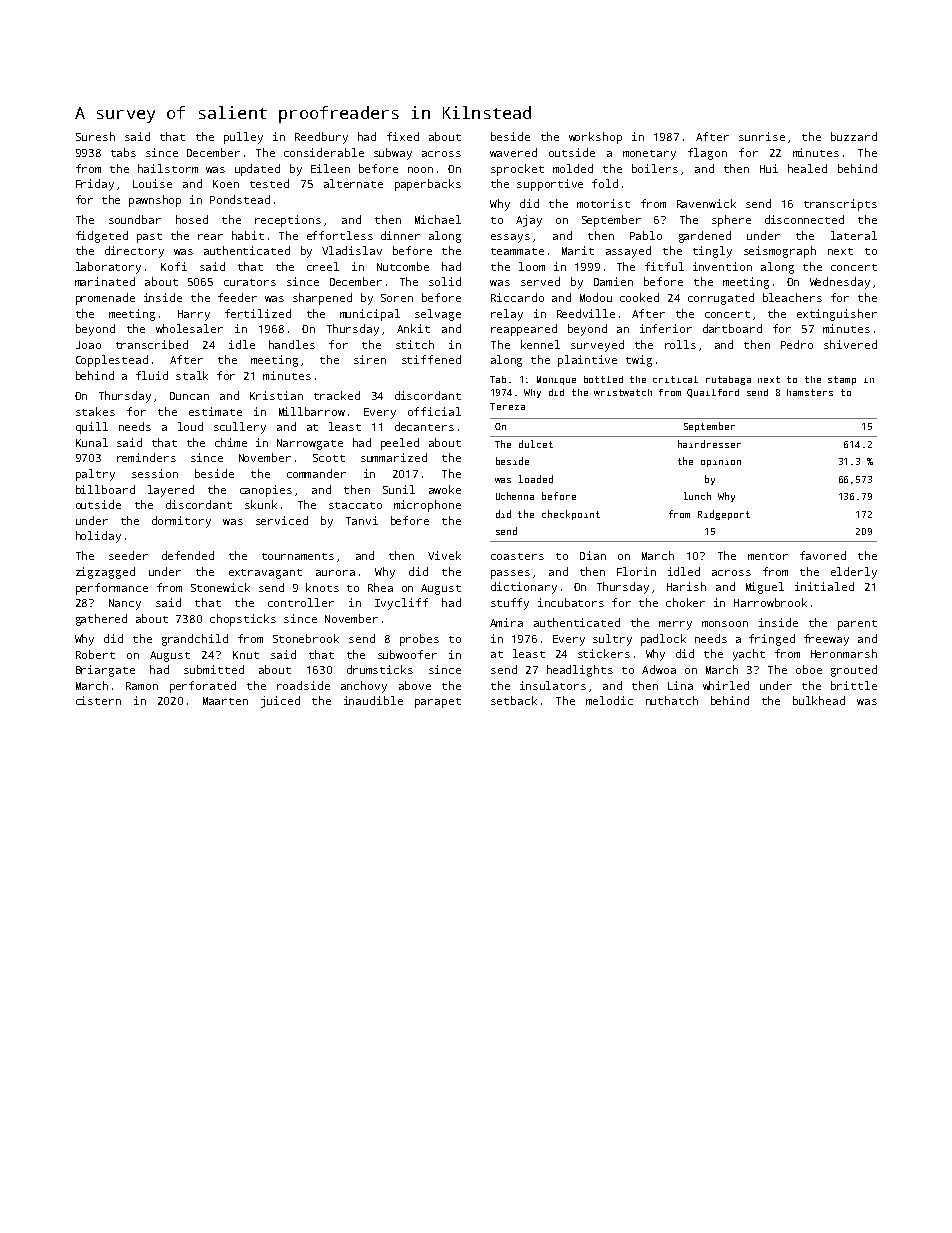 The image size is (952, 1233). I want to click on hamsters, so click(810, 392).
